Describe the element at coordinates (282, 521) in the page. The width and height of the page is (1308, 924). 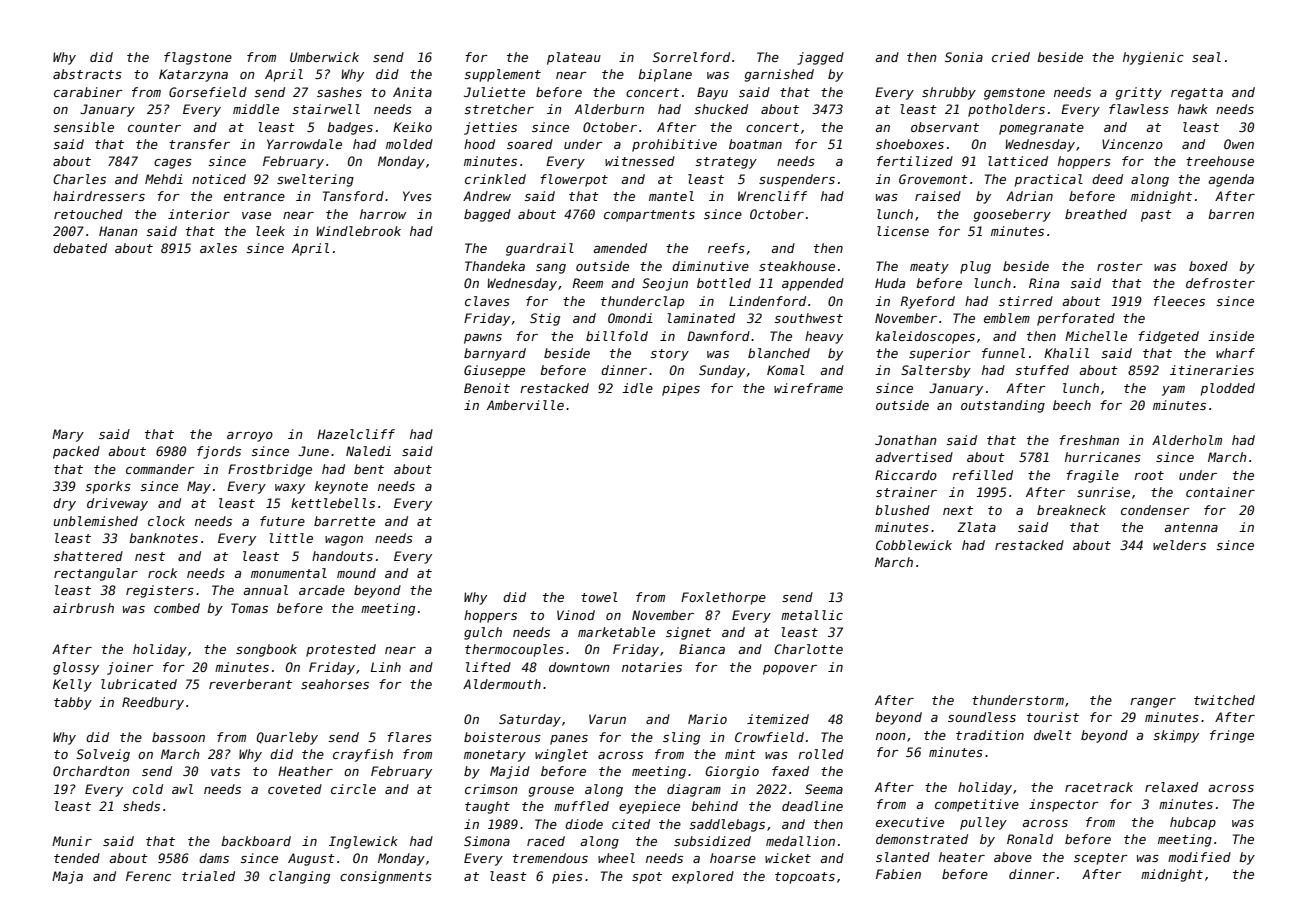
I see `future` at that location.
